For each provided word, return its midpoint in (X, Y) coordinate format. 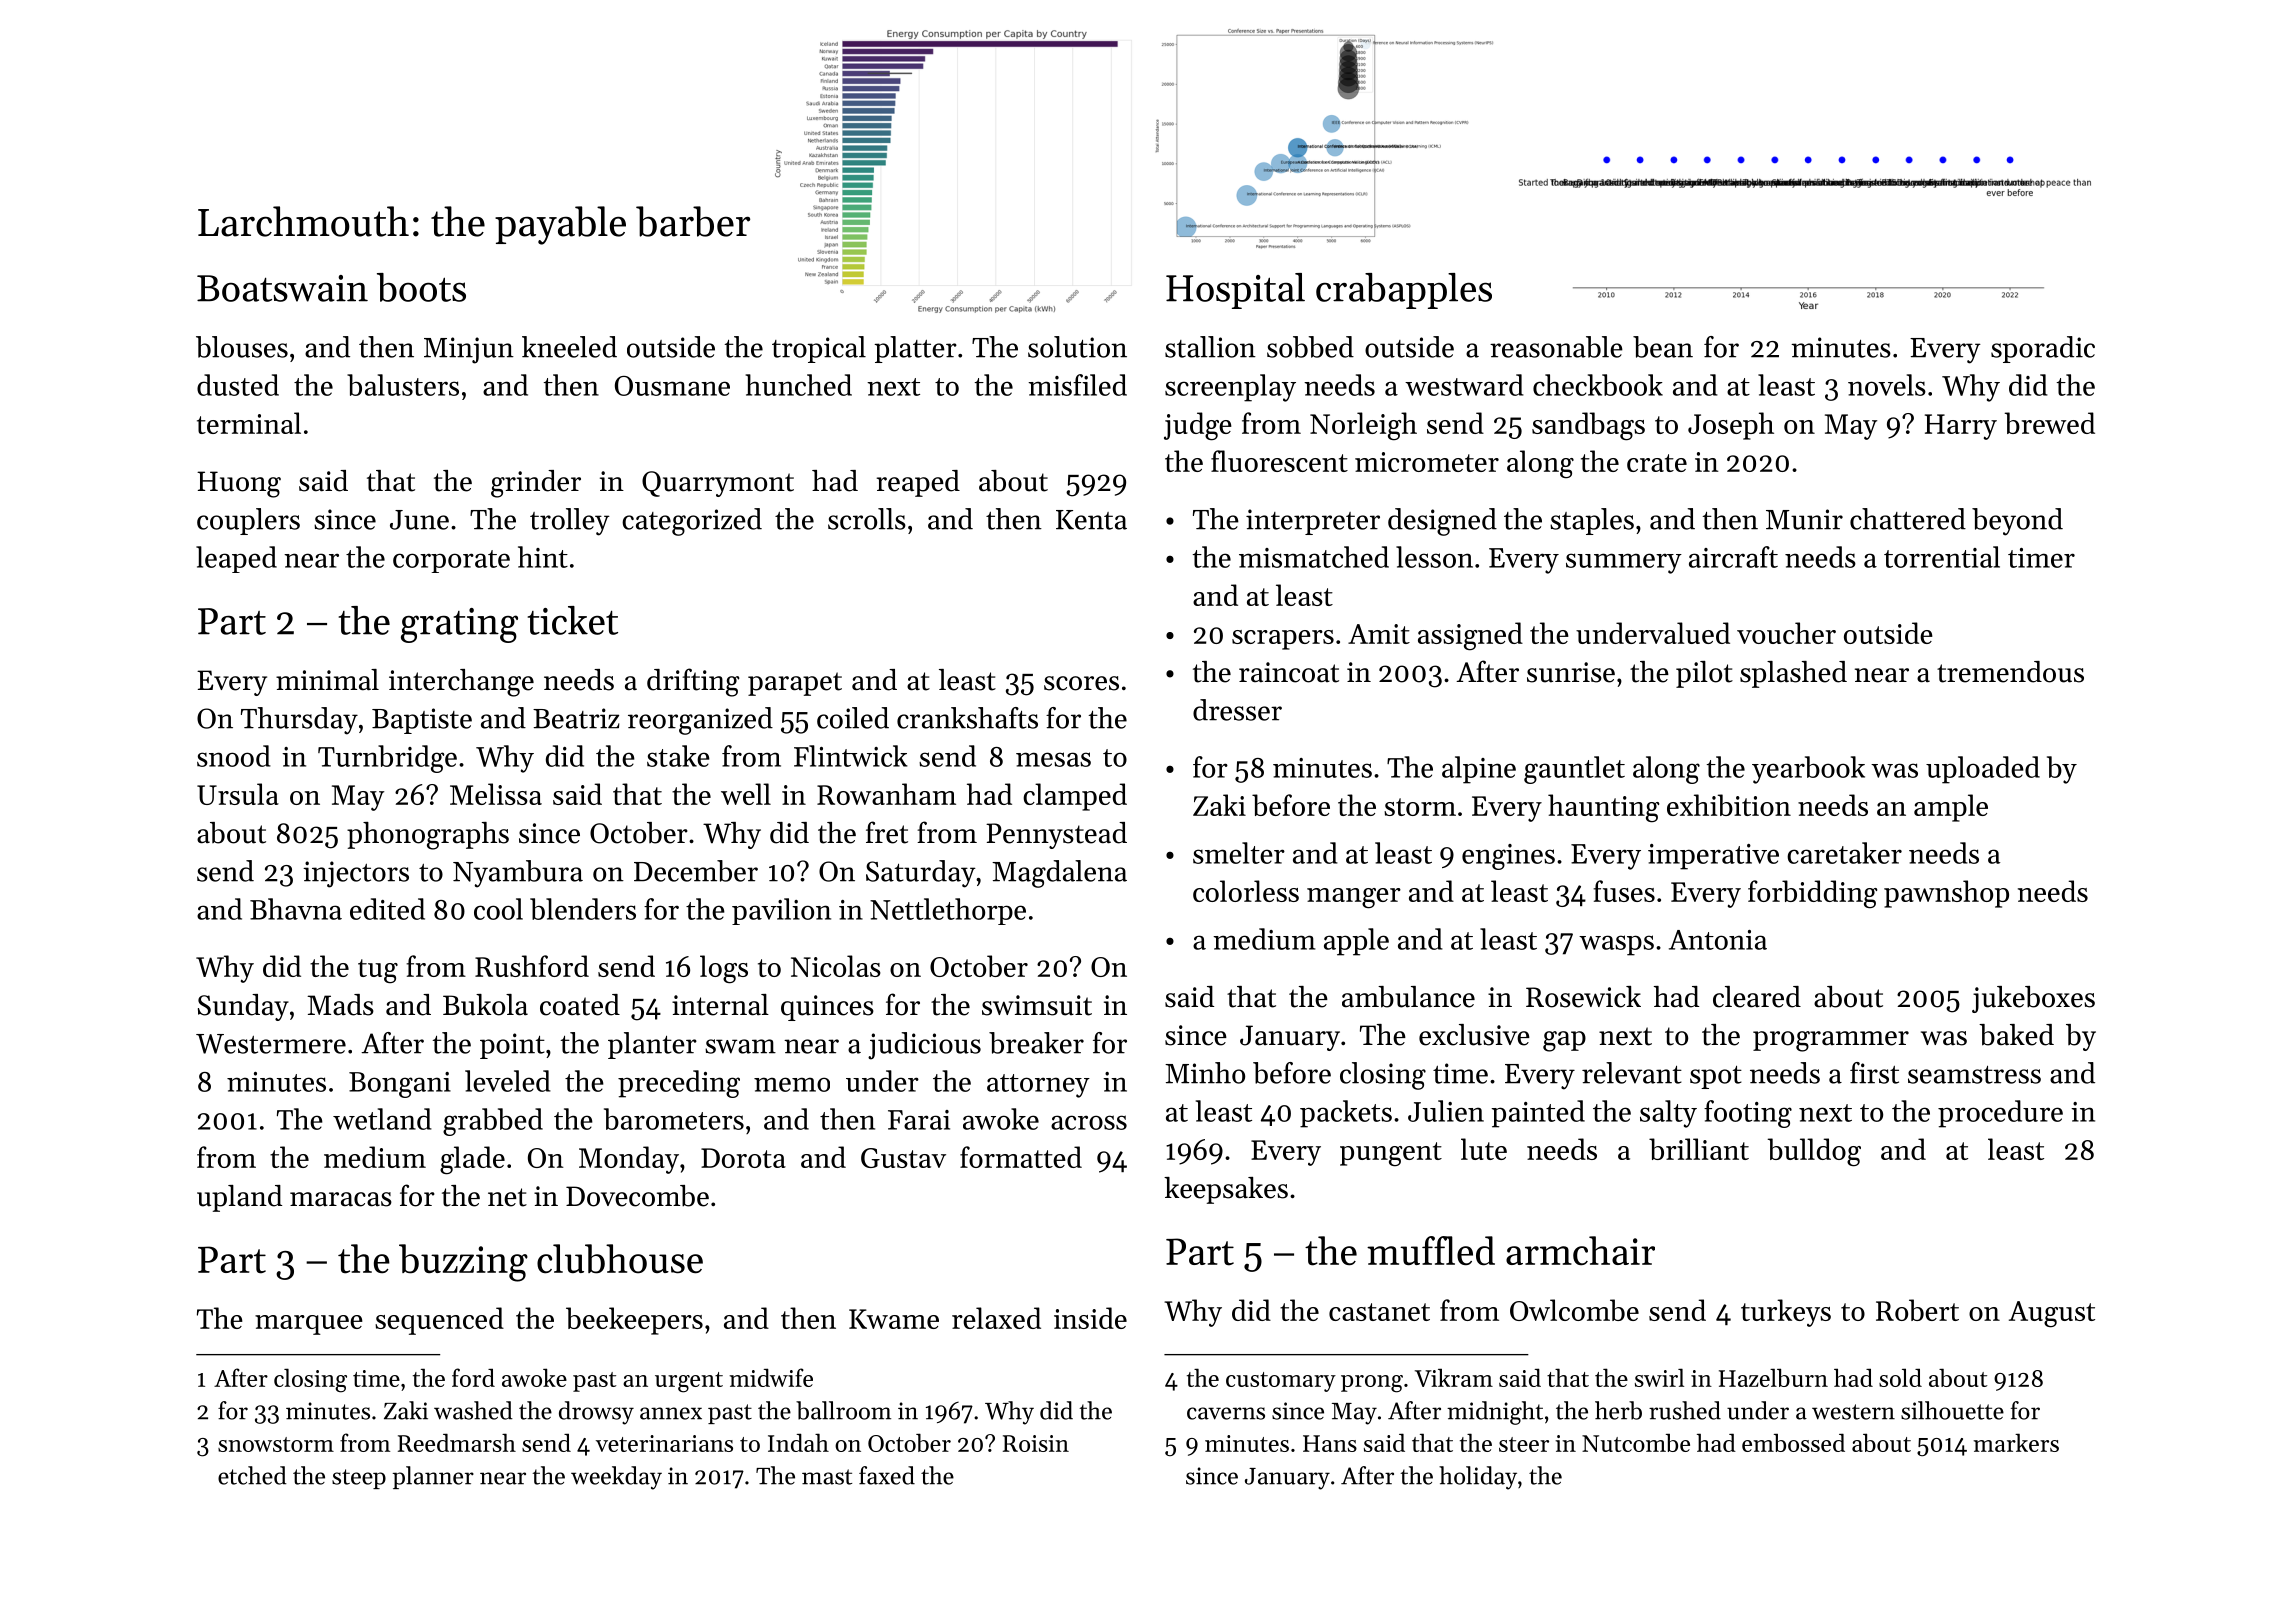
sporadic (2043, 349)
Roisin (1036, 1443)
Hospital (1235, 291)
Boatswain (282, 288)
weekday (616, 1478)
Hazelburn (1773, 1377)
